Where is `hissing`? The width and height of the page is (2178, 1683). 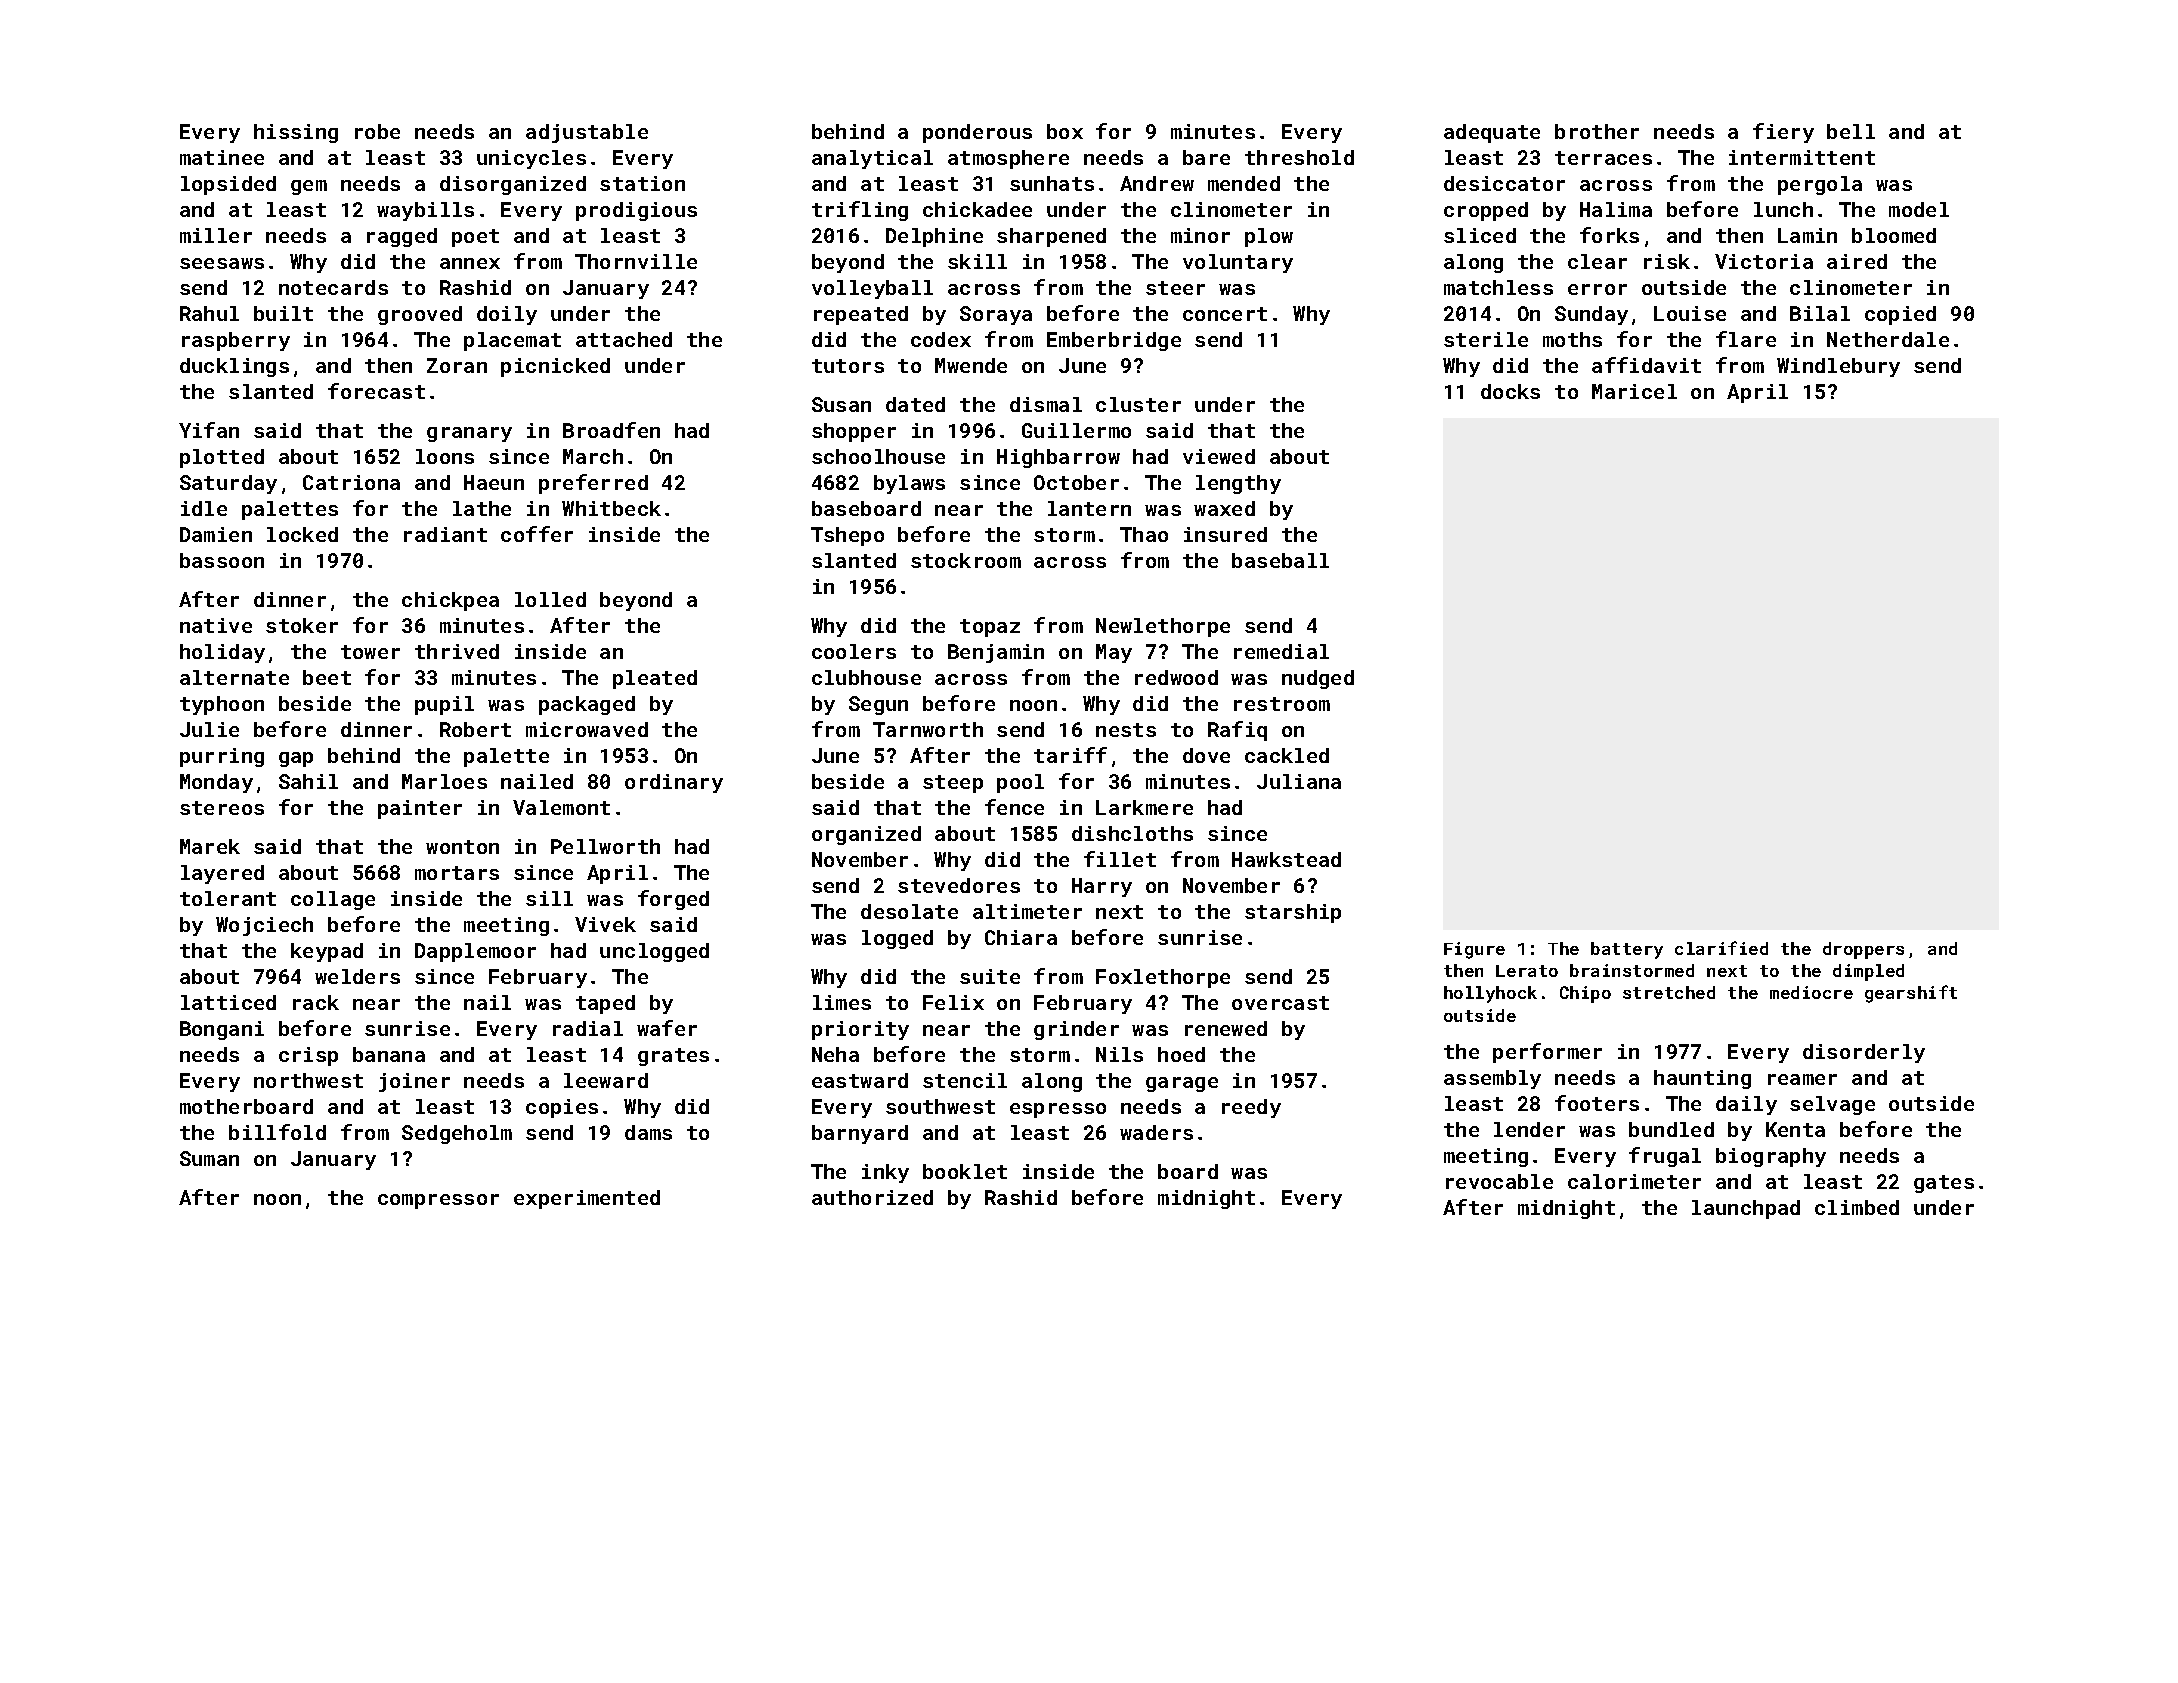
hissing is located at coordinates (296, 133).
